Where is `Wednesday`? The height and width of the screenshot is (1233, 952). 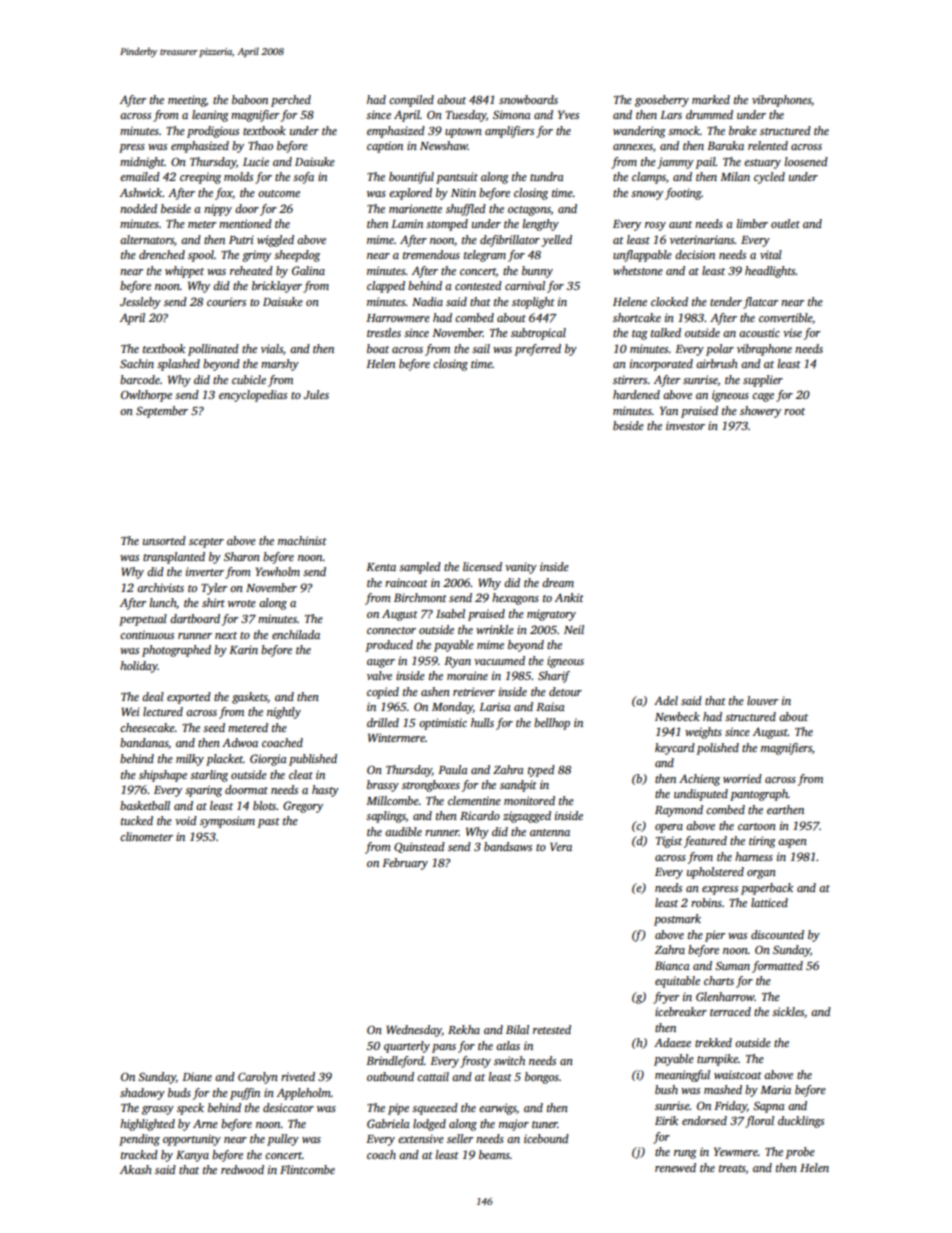
Wednesday is located at coordinates (414, 1031).
